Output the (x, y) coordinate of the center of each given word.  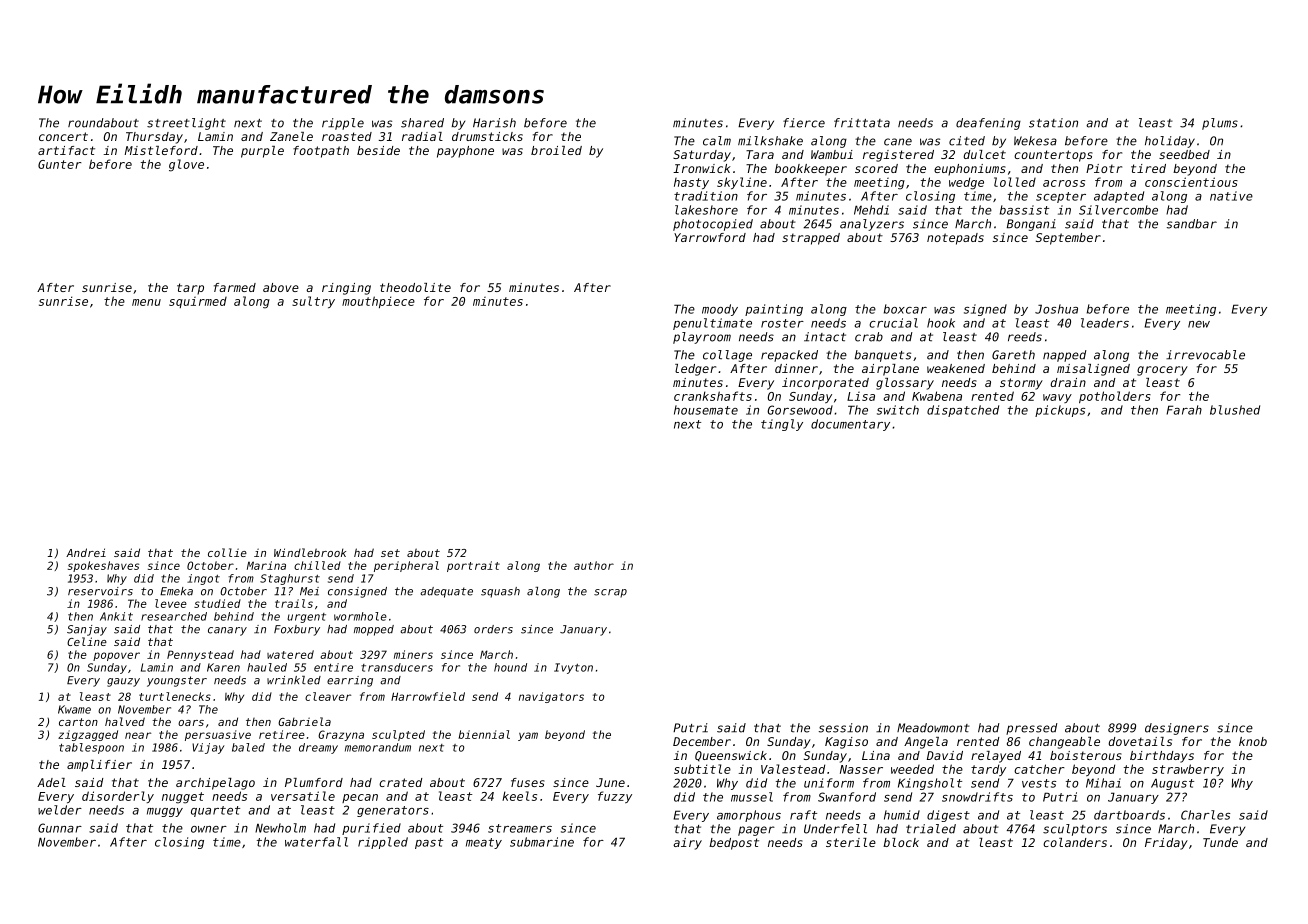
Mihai (1103, 783)
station (1053, 123)
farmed (235, 287)
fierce (804, 123)
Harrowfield (428, 696)
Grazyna (341, 735)
